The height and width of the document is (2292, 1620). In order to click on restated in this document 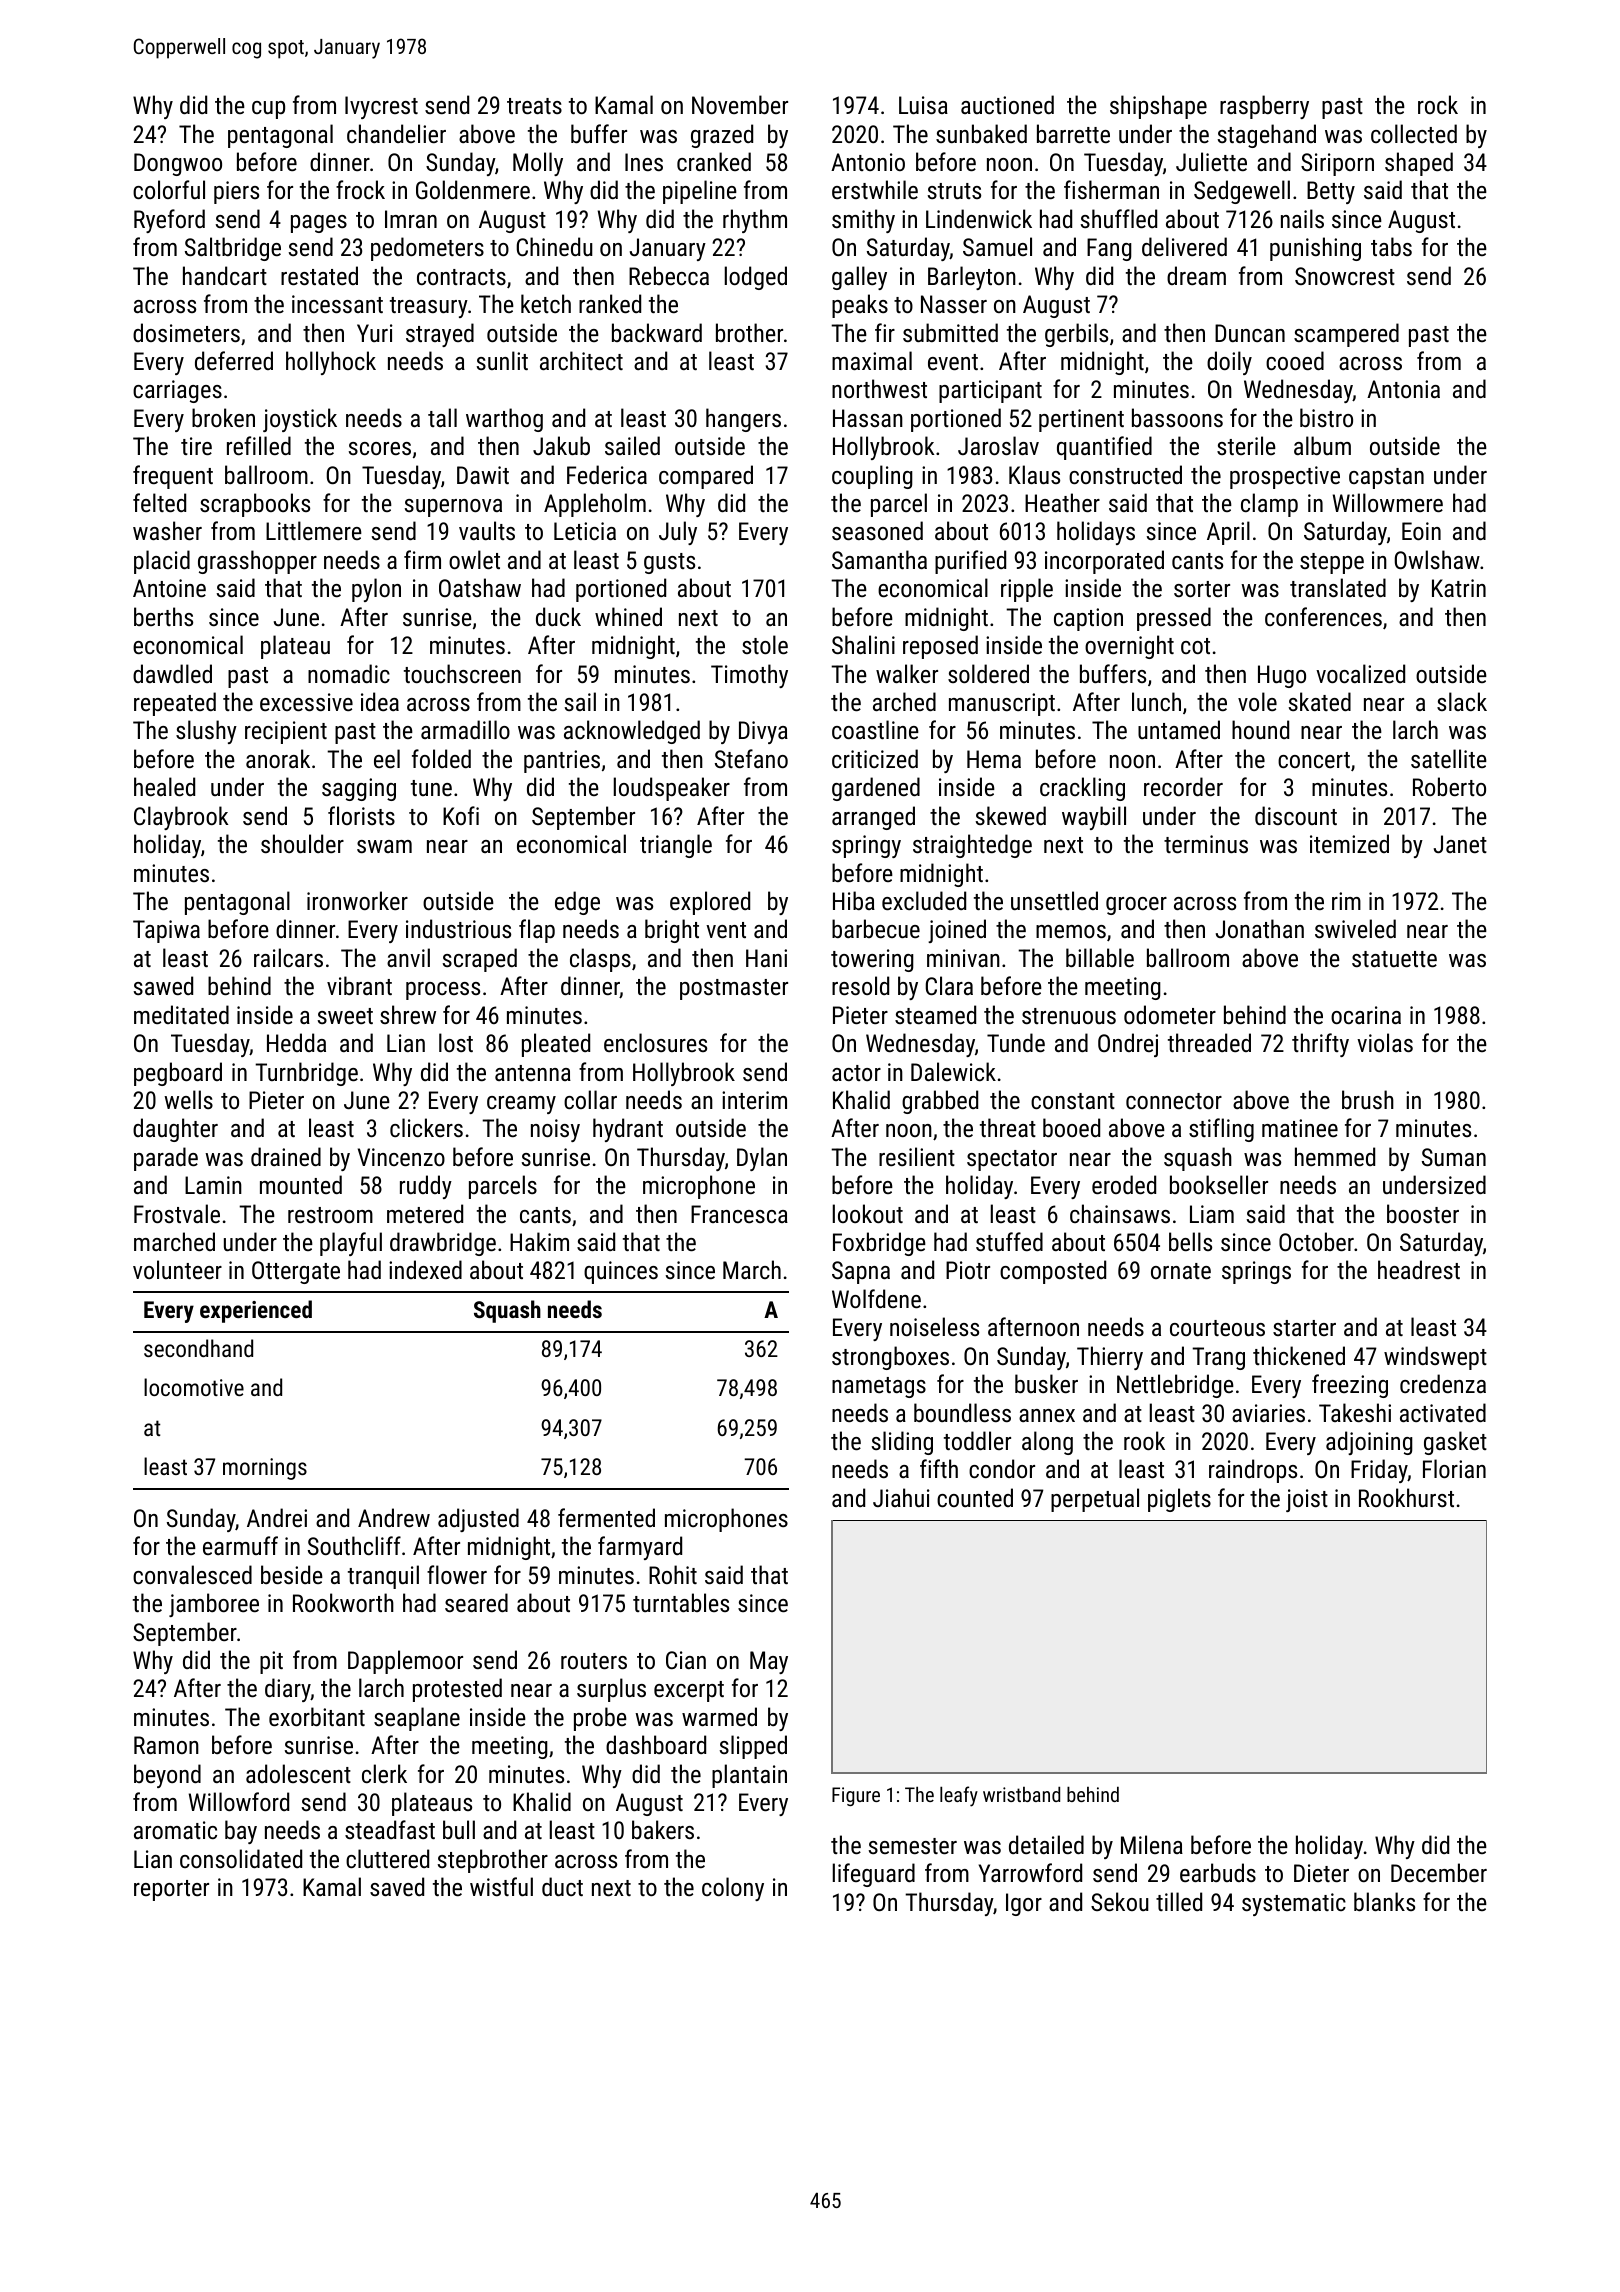, I will do `click(319, 275)`.
